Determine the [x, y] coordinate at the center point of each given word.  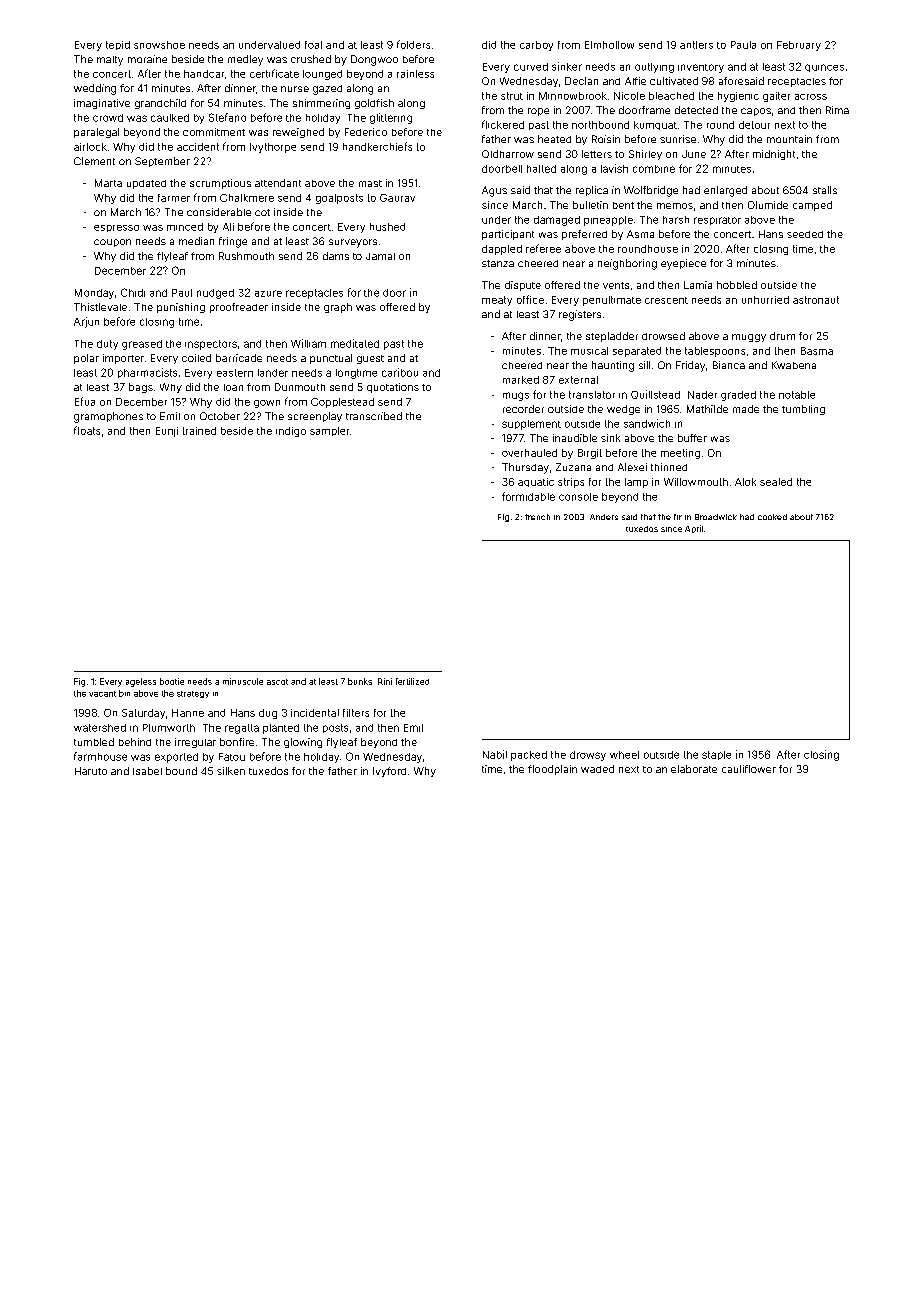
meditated [355, 343]
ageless [141, 682]
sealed [776, 482]
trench [537, 517]
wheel [624, 755]
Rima [837, 110]
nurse [295, 89]
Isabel [147, 771]
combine [654, 169]
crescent [666, 300]
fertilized [412, 681]
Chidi [133, 292]
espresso [116, 228]
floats [87, 430]
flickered [503, 124]
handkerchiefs [377, 146]
